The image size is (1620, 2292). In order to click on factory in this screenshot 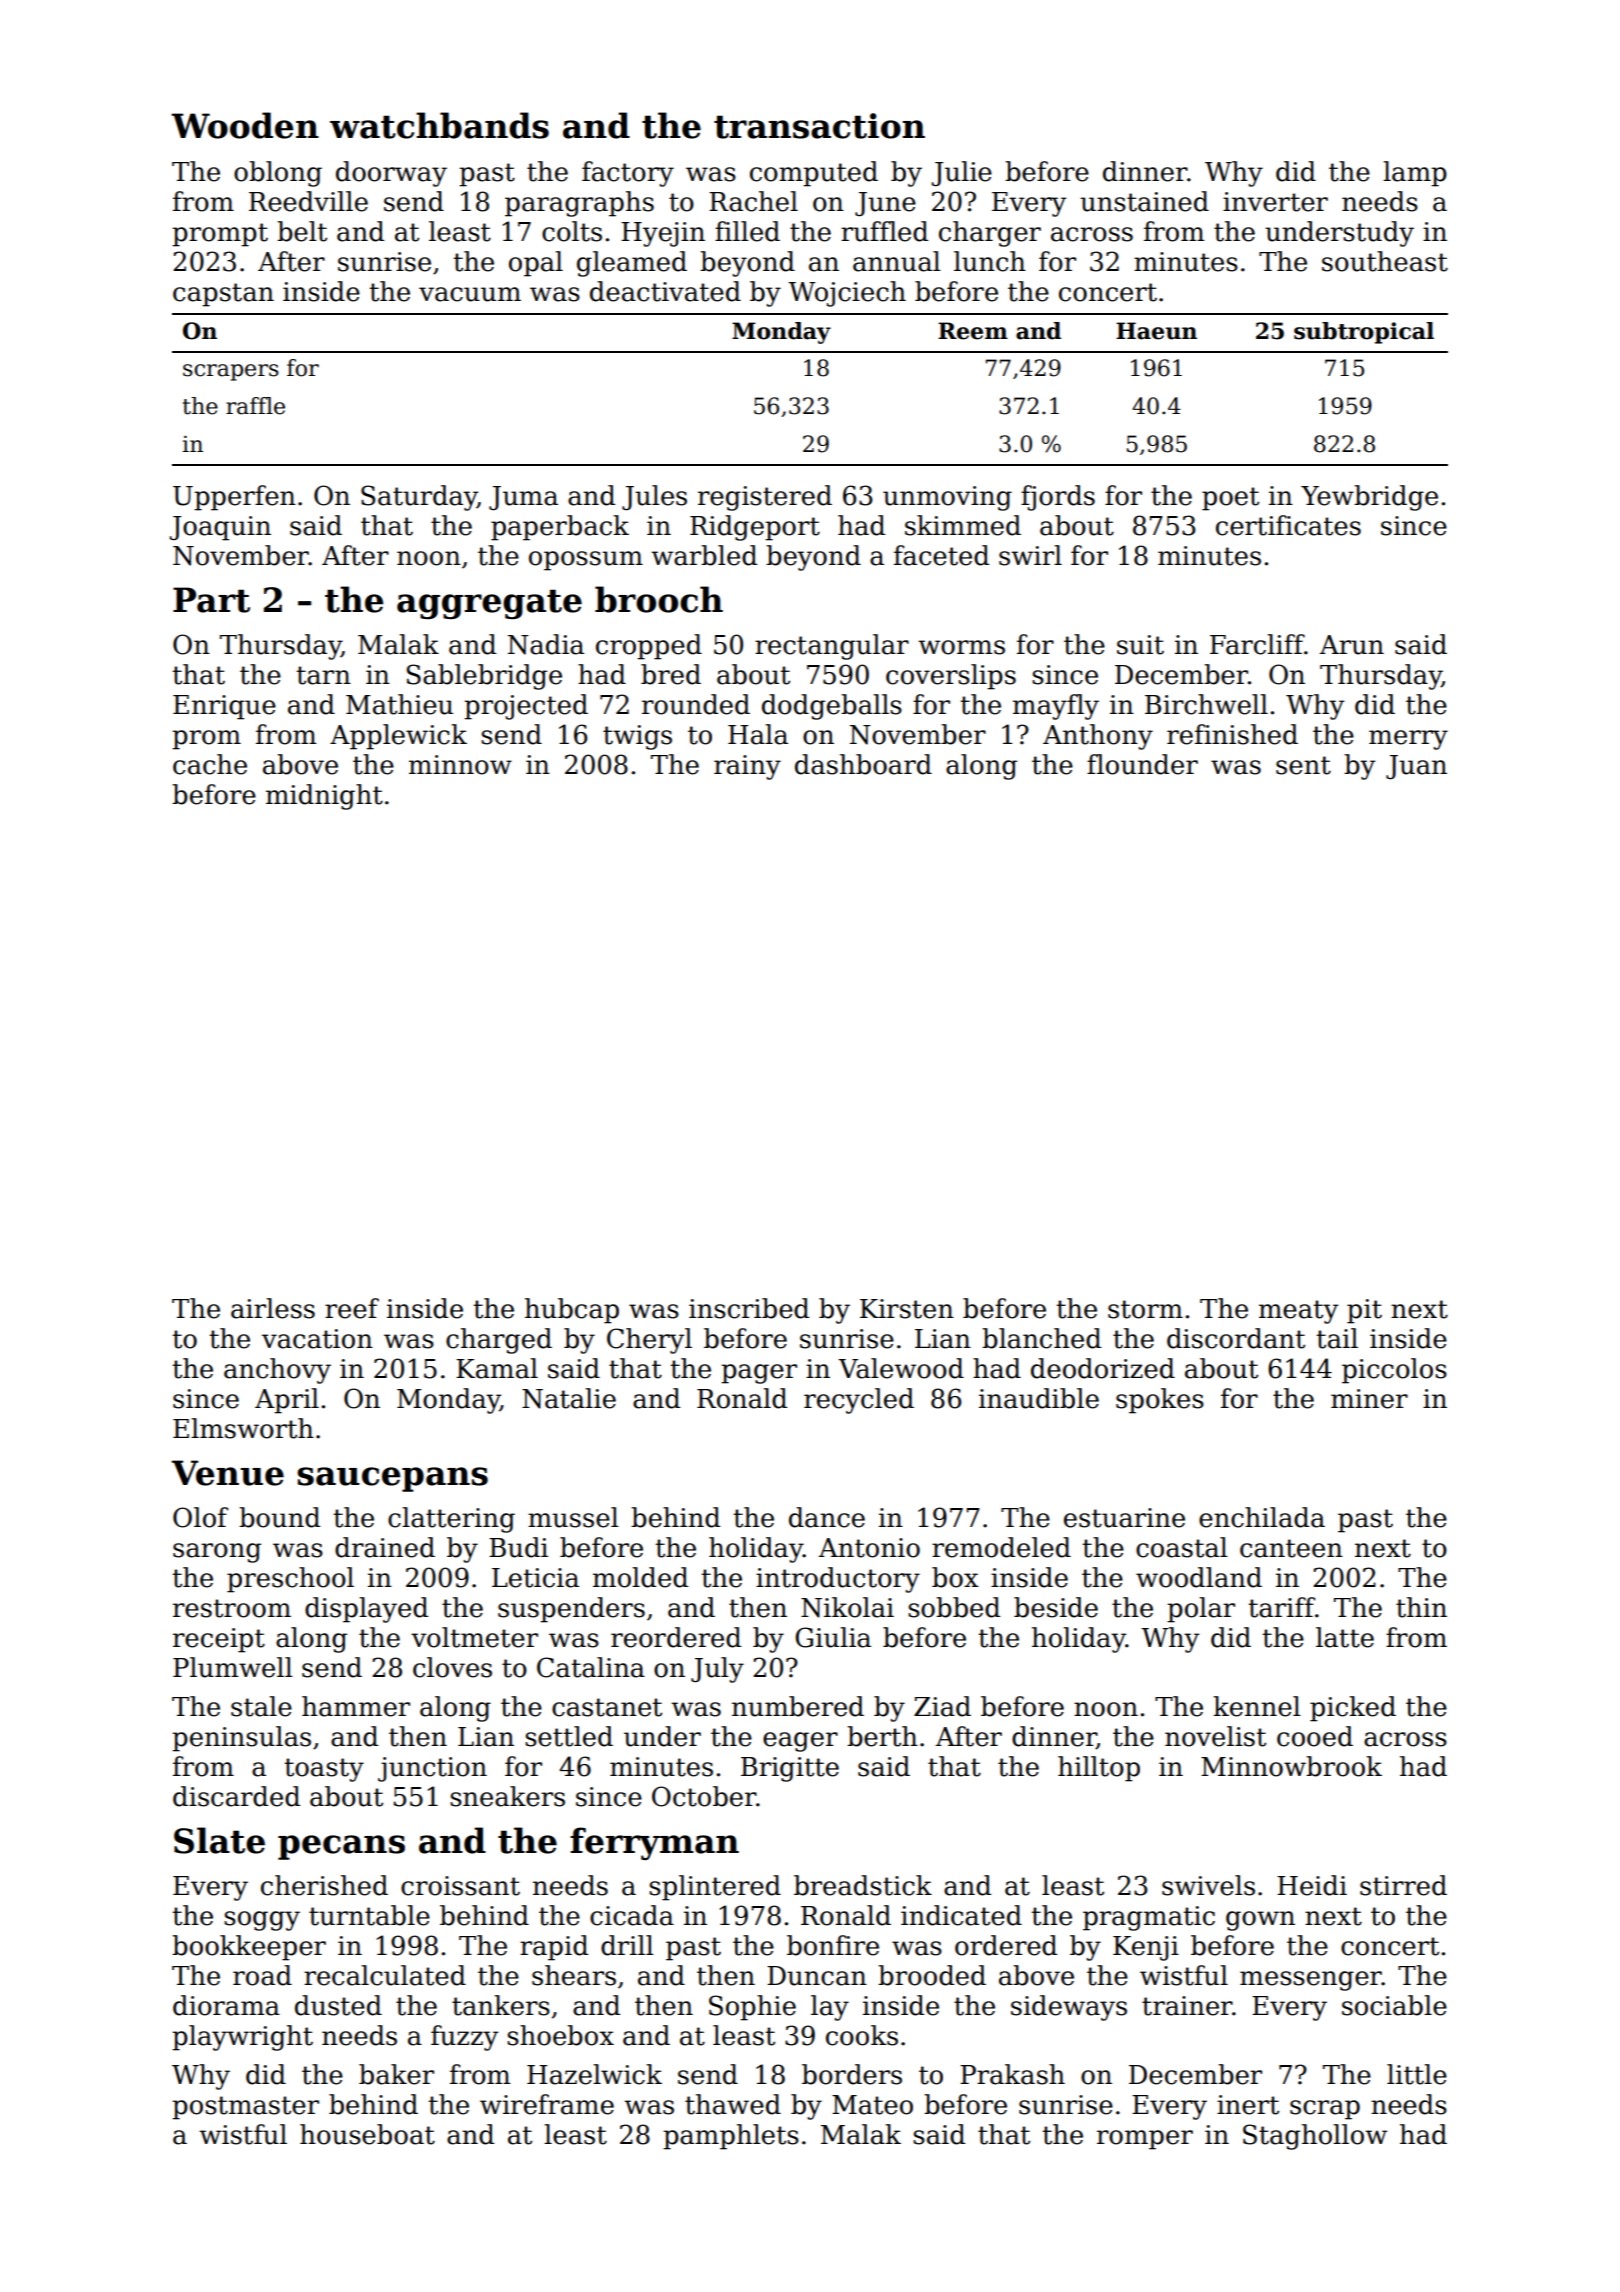, I will do `click(628, 174)`.
